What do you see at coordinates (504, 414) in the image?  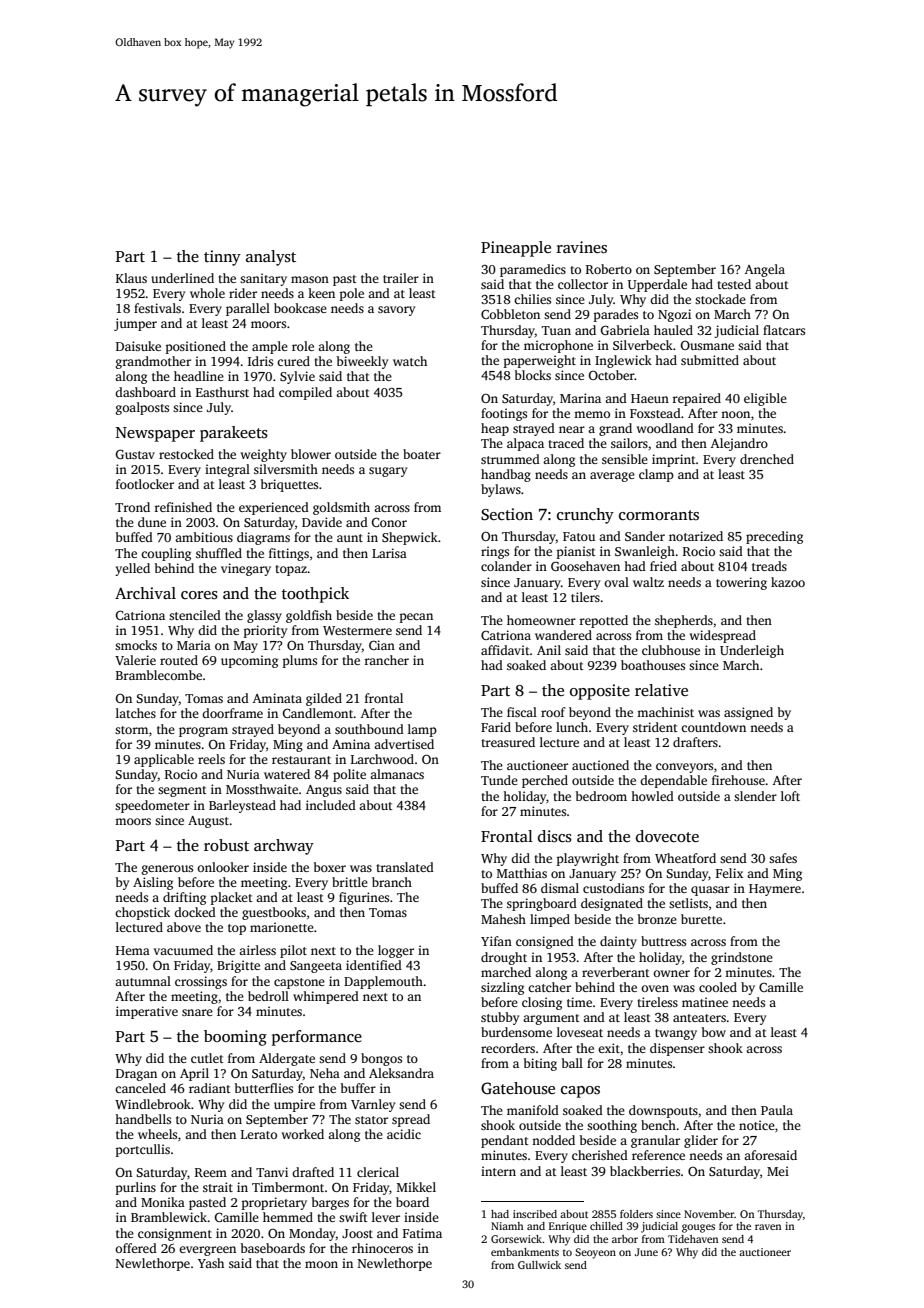 I see `footings` at bounding box center [504, 414].
